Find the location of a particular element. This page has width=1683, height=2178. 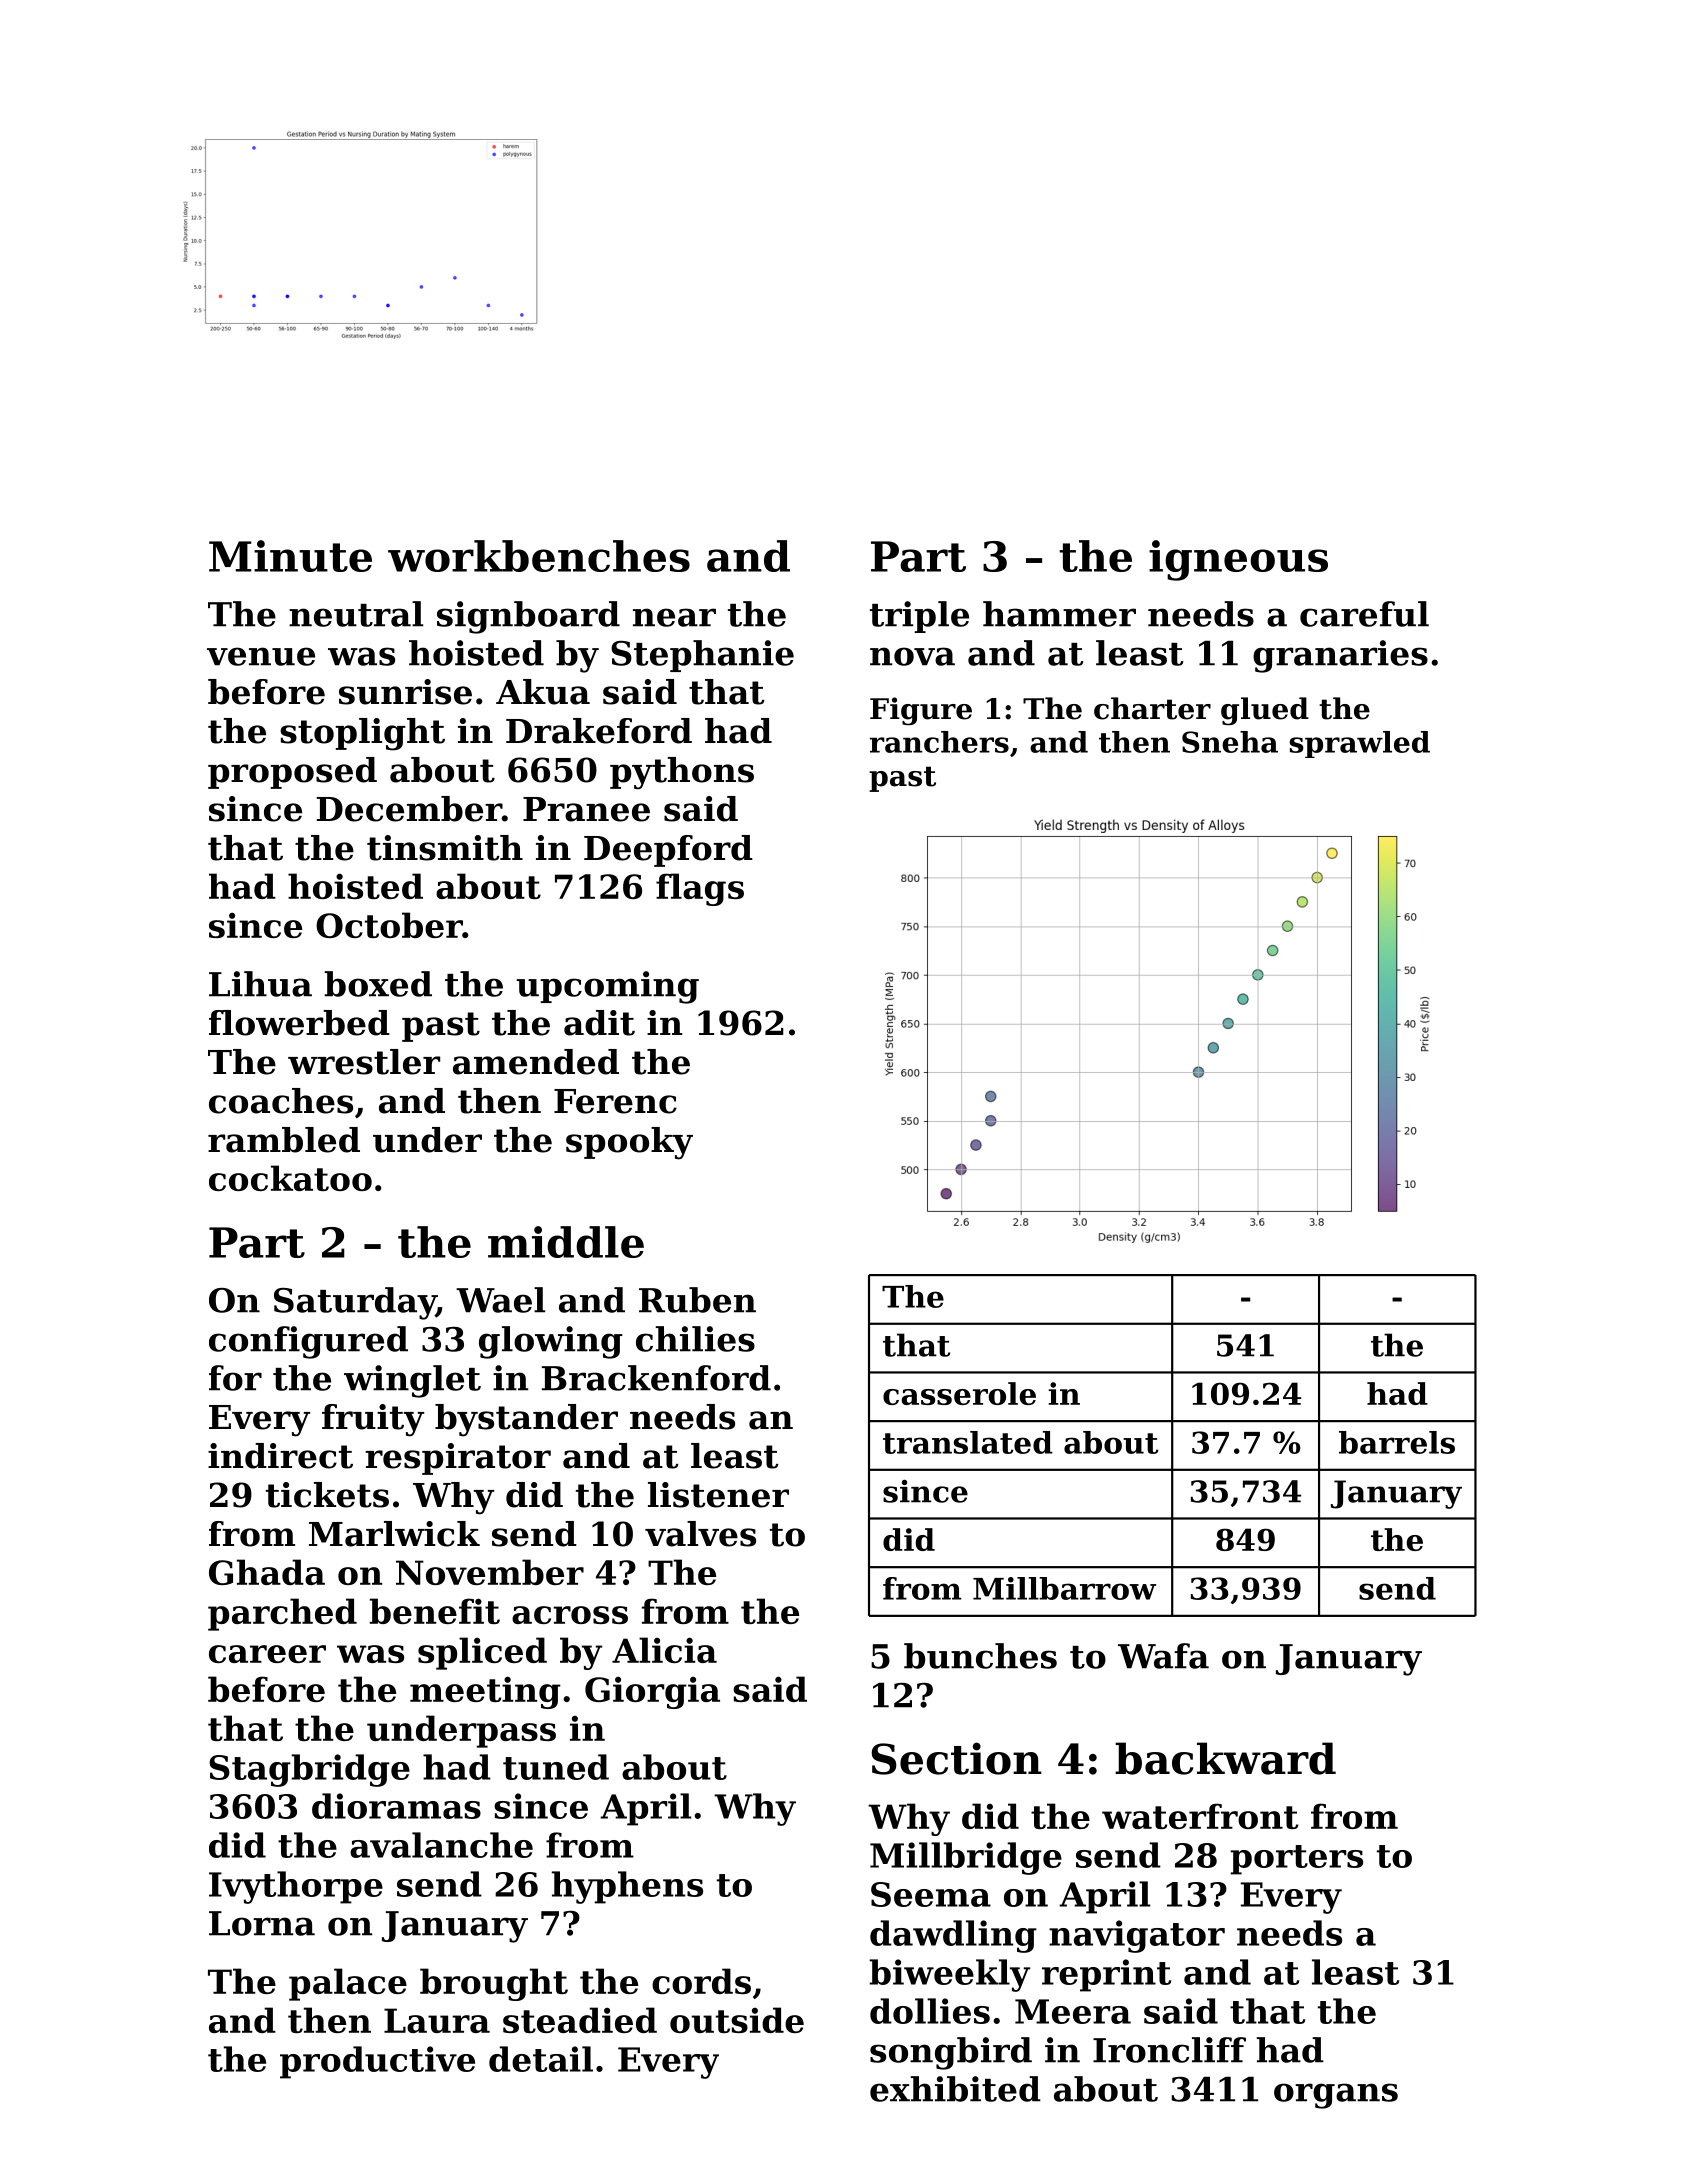

sprawled is located at coordinates (1359, 744).
